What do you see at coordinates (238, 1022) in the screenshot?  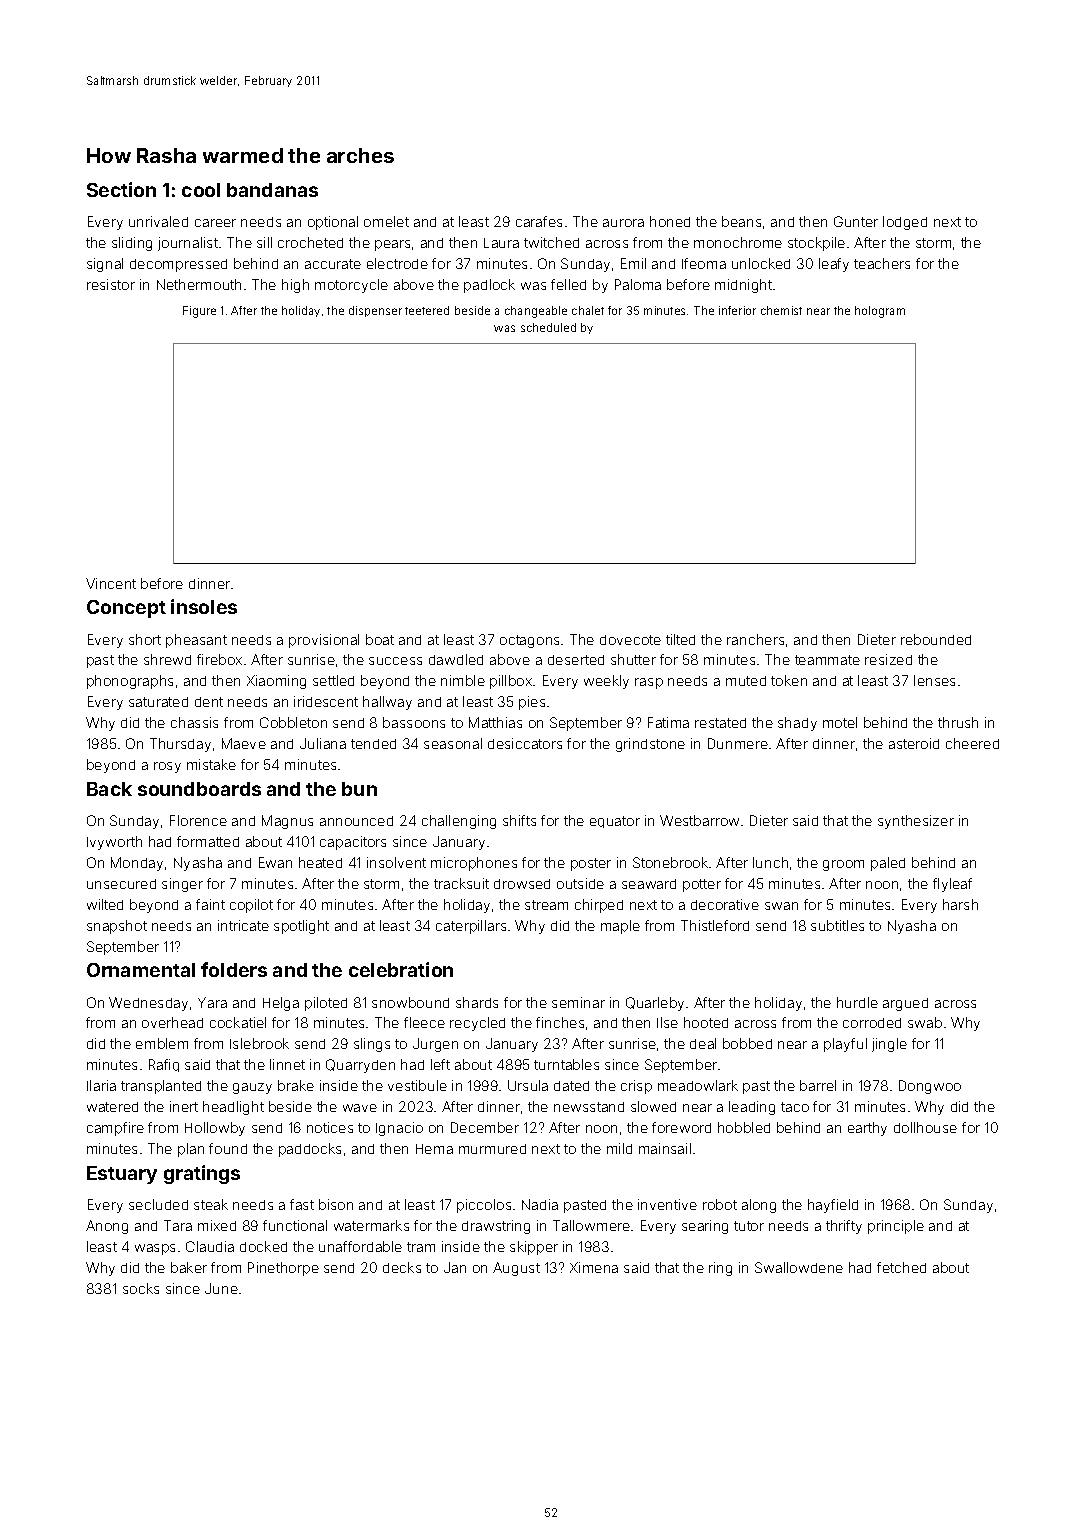 I see `cockatiel` at bounding box center [238, 1022].
